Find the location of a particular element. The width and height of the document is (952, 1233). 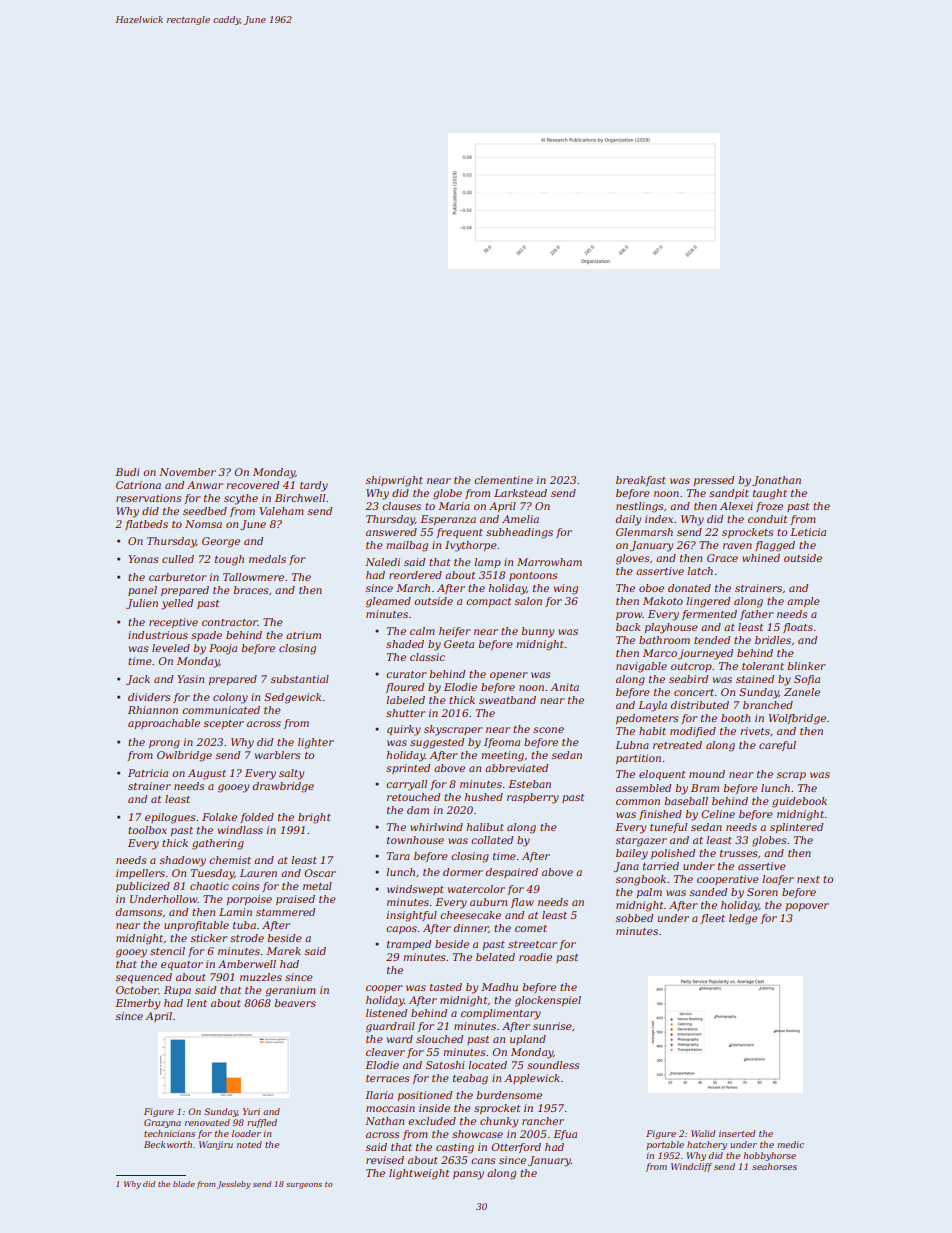

surgeons is located at coordinates (304, 1186).
